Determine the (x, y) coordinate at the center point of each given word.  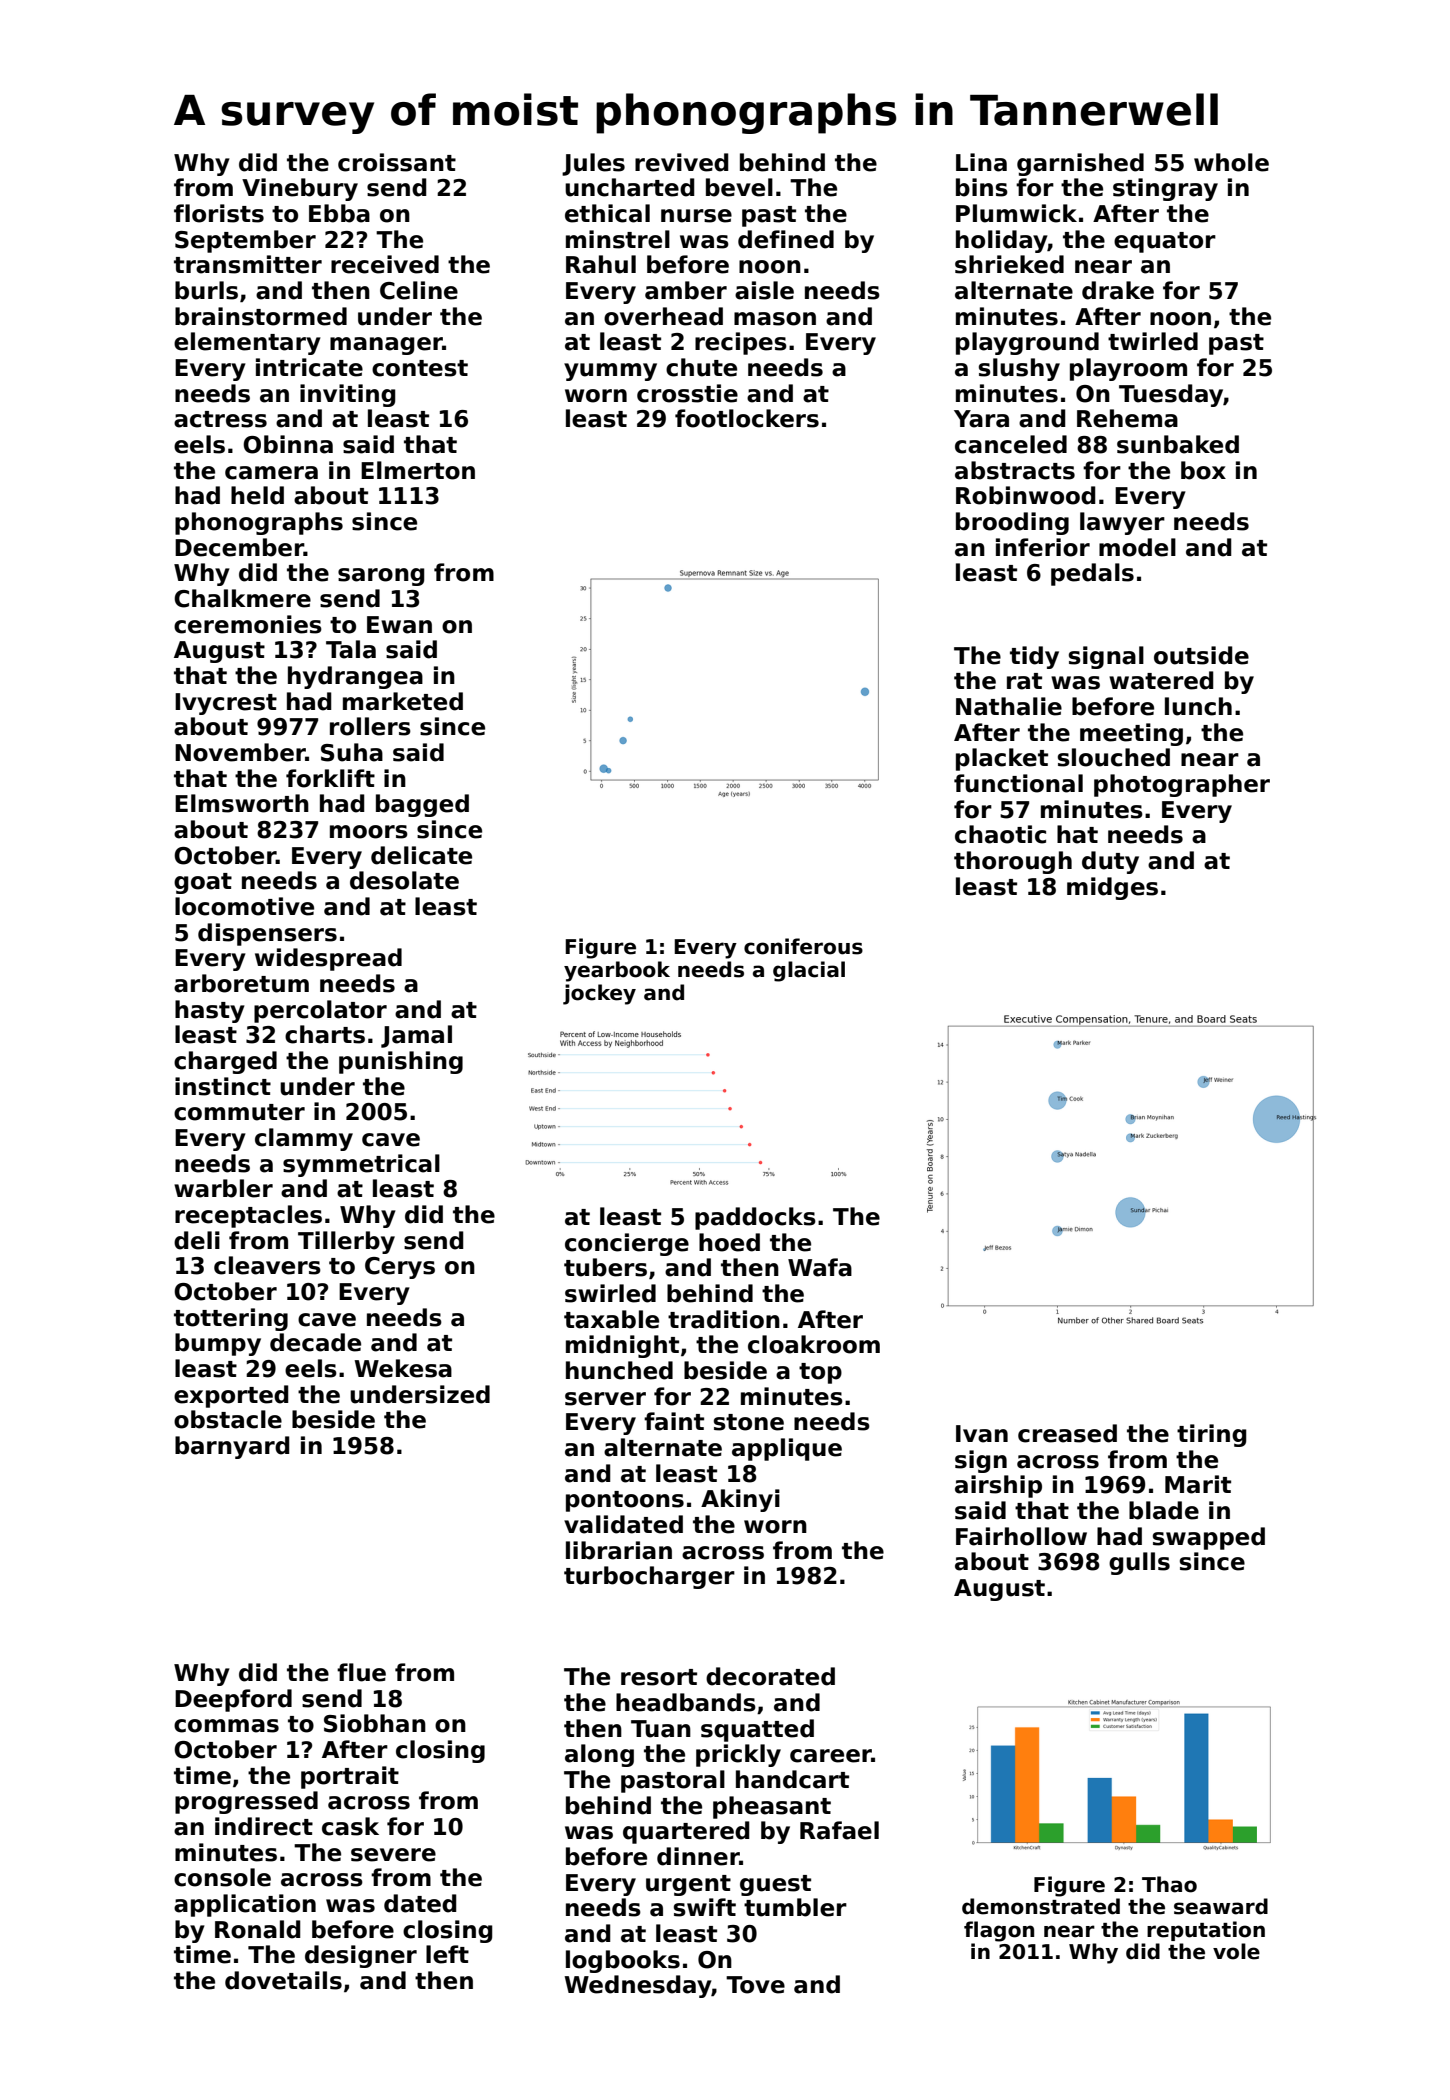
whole (1231, 162)
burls (206, 290)
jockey (599, 994)
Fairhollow (1021, 1536)
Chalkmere (242, 598)
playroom (1128, 369)
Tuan (661, 1729)
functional (1018, 783)
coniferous (803, 946)
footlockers (747, 418)
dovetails (283, 1980)
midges (1112, 888)
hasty (210, 1011)
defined (786, 239)
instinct (223, 1086)
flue (361, 1672)
